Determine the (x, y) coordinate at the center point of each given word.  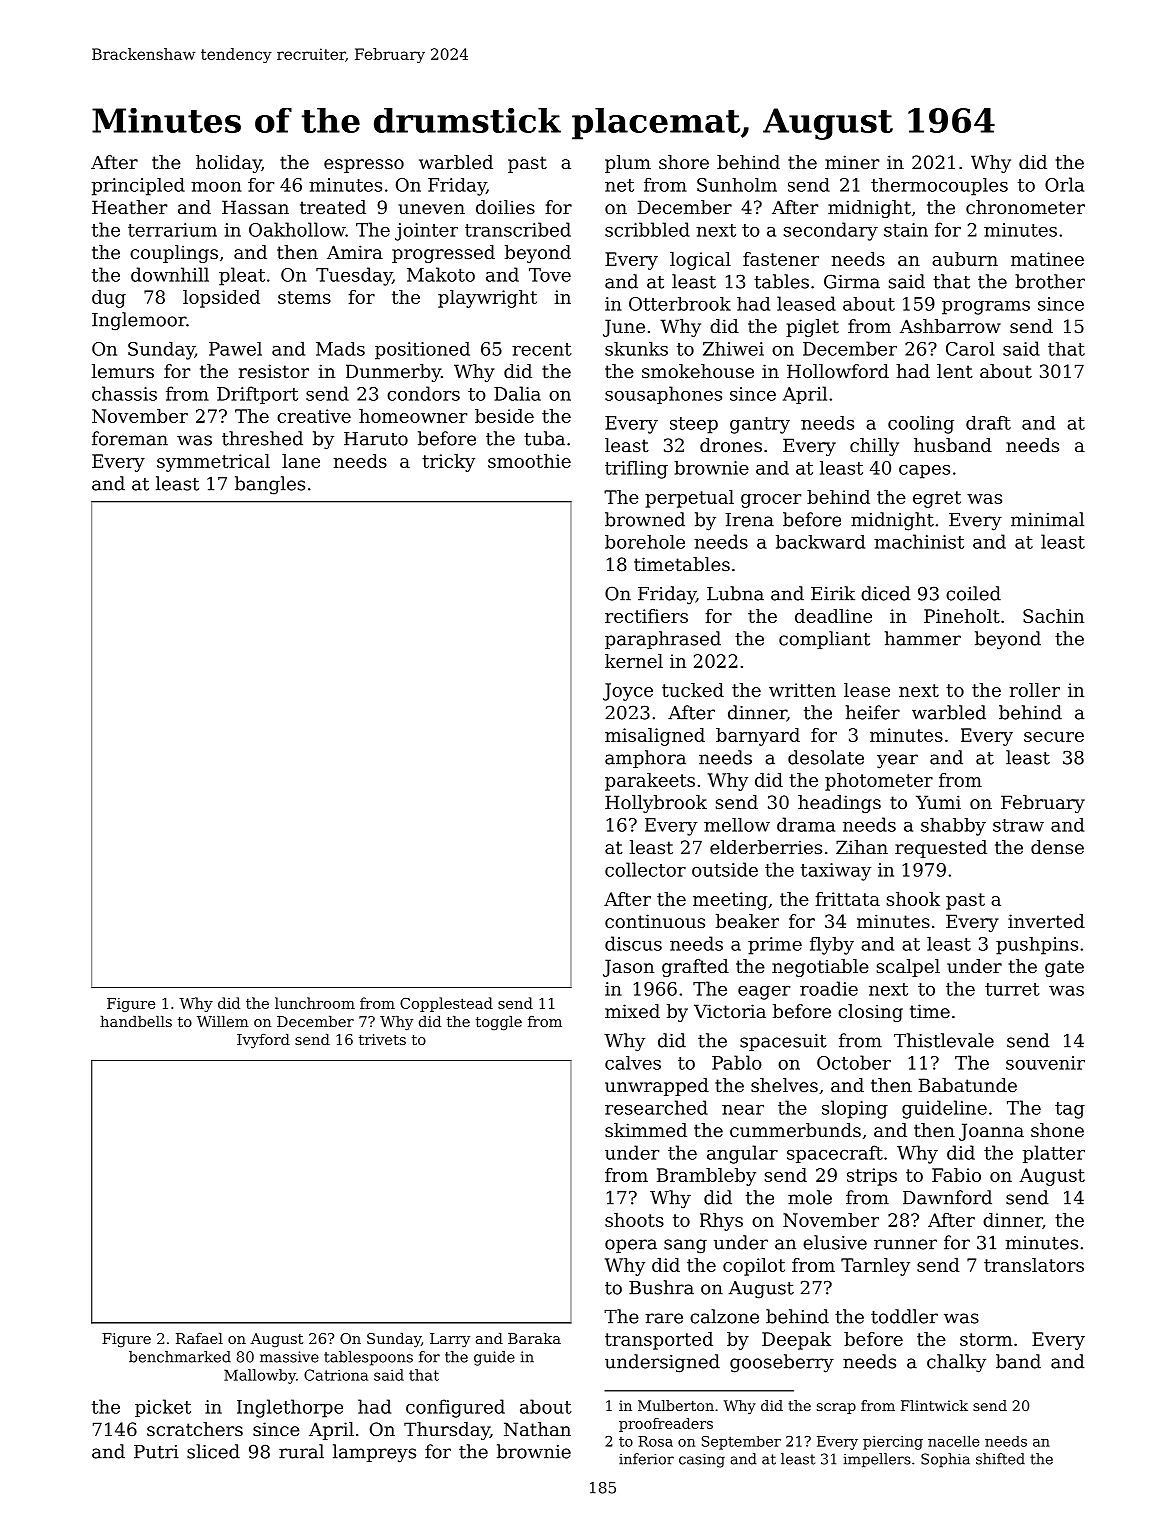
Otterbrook (680, 304)
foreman (130, 438)
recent (542, 349)
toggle (499, 1023)
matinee (1047, 259)
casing (702, 1460)
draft (988, 423)
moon (216, 187)
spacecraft (835, 1154)
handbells (136, 1021)
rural (301, 1451)
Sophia (945, 1460)
